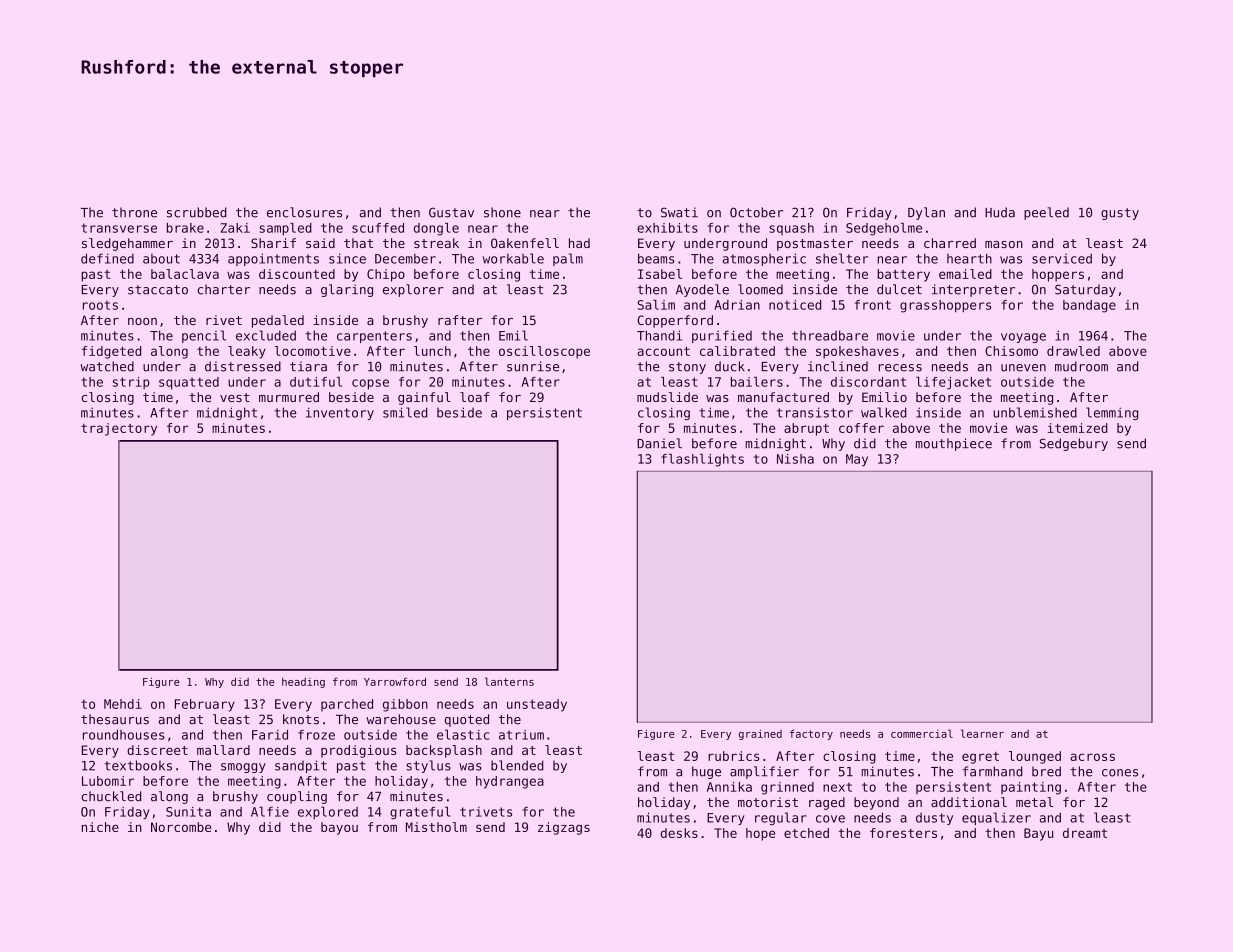 The width and height of the screenshot is (1233, 952). I want to click on Sedgeholme, so click(884, 229).
